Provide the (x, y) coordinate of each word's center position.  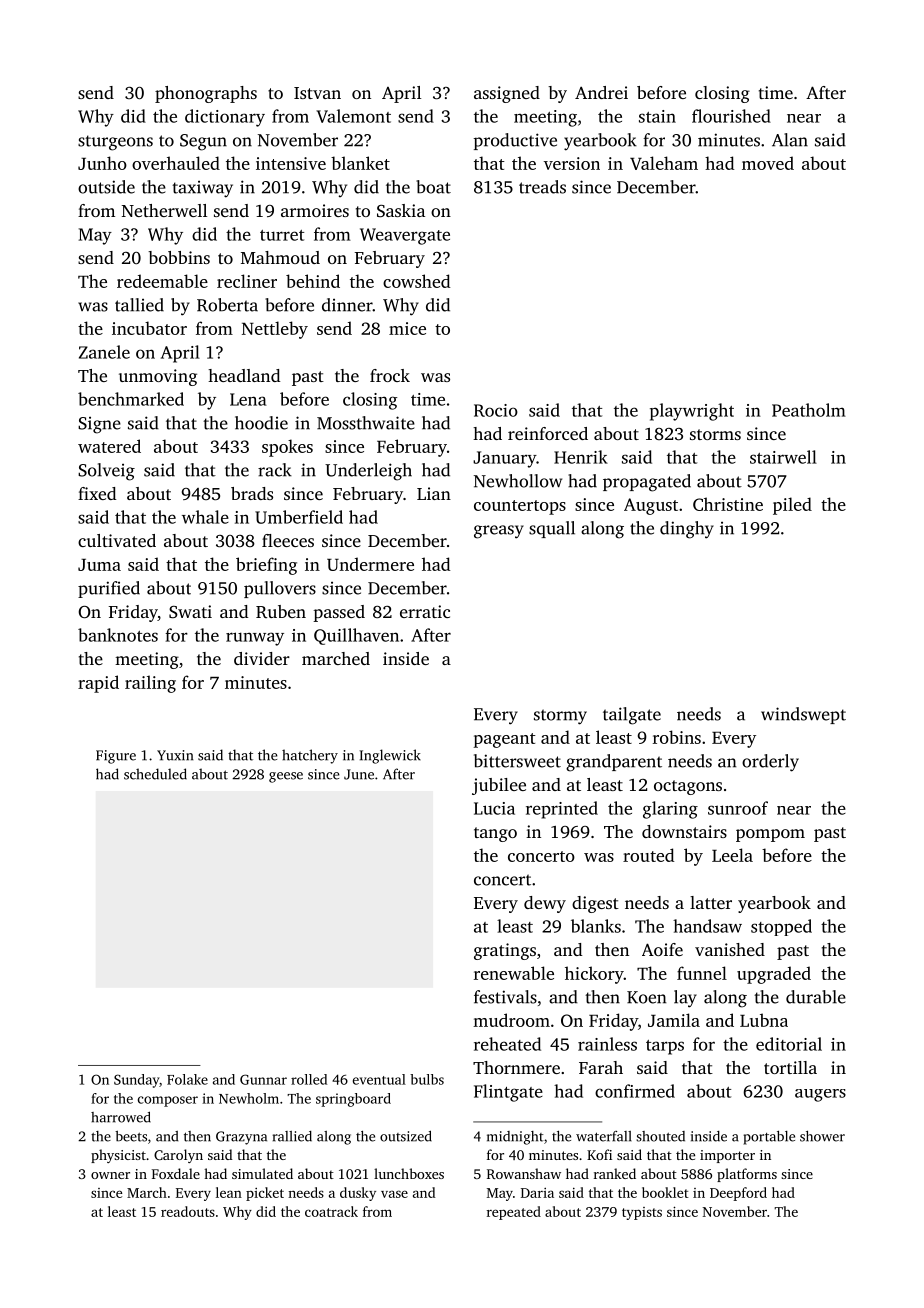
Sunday (136, 1081)
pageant (505, 740)
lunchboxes (409, 1173)
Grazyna (241, 1138)
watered (109, 446)
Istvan (317, 93)
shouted (660, 1136)
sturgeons (115, 143)
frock (390, 375)
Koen (646, 997)
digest (595, 904)
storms (715, 434)
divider (262, 658)
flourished (731, 116)
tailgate (632, 716)
